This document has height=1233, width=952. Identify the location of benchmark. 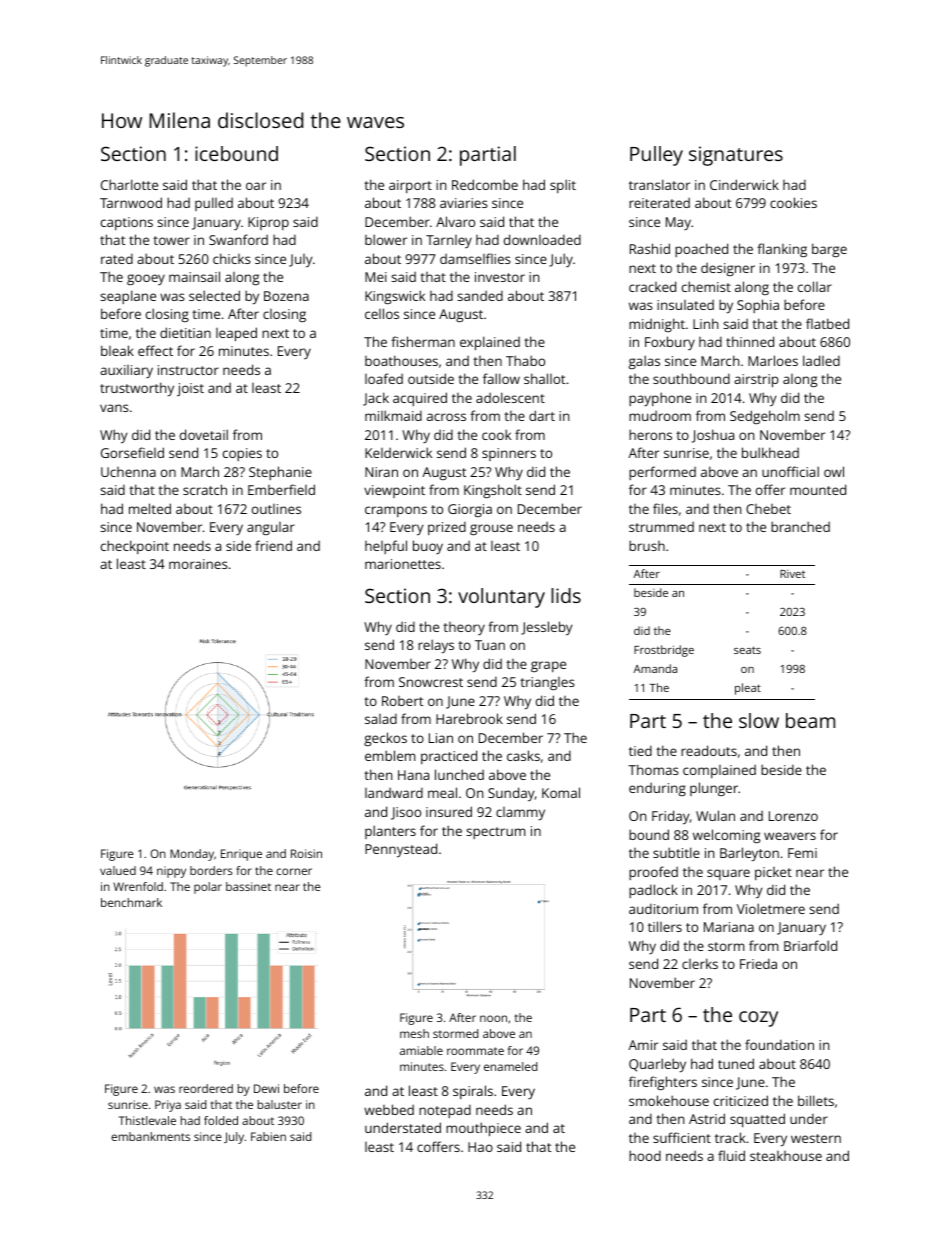
(131, 902).
